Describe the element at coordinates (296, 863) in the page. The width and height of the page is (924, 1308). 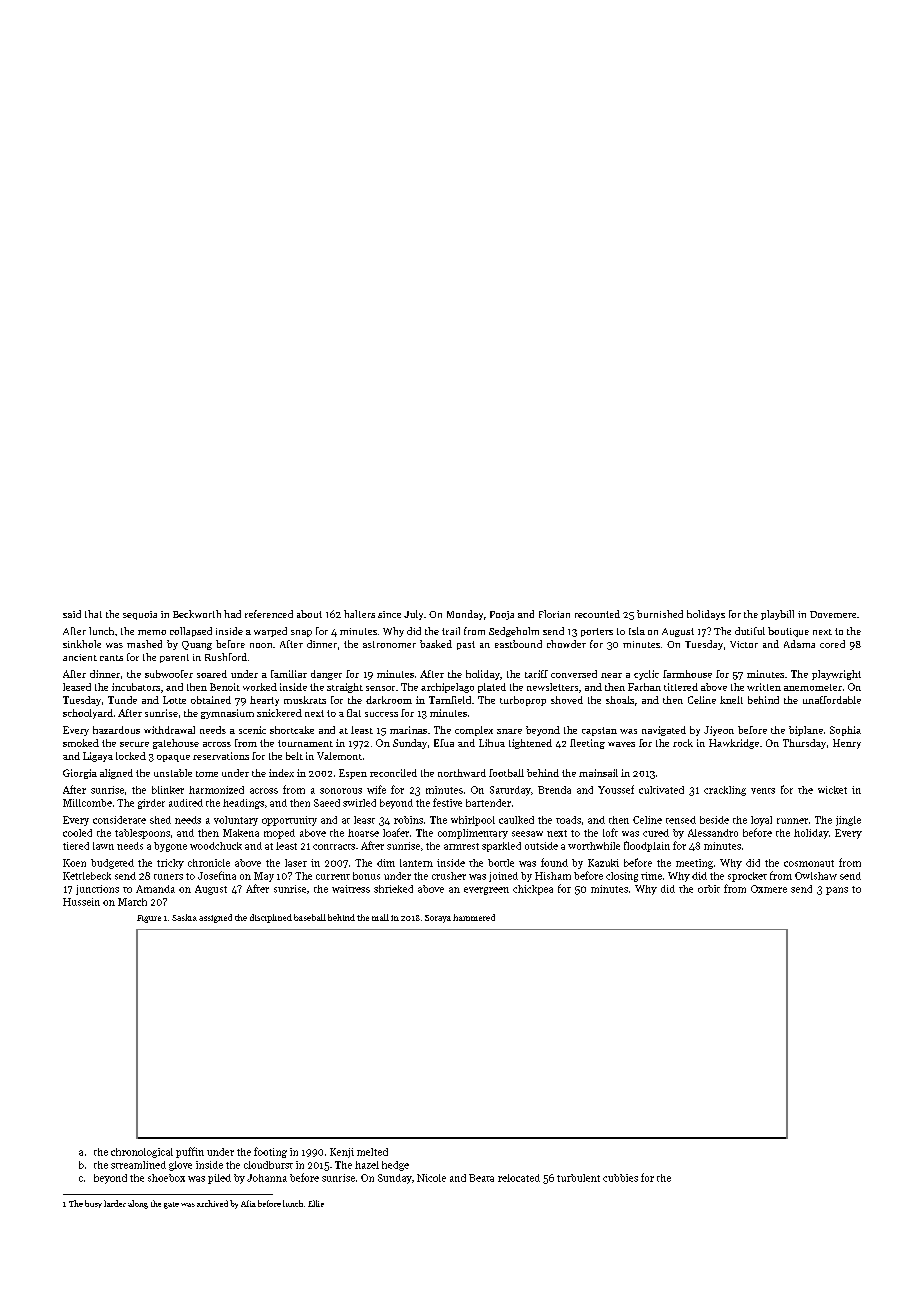
I see `laser` at that location.
